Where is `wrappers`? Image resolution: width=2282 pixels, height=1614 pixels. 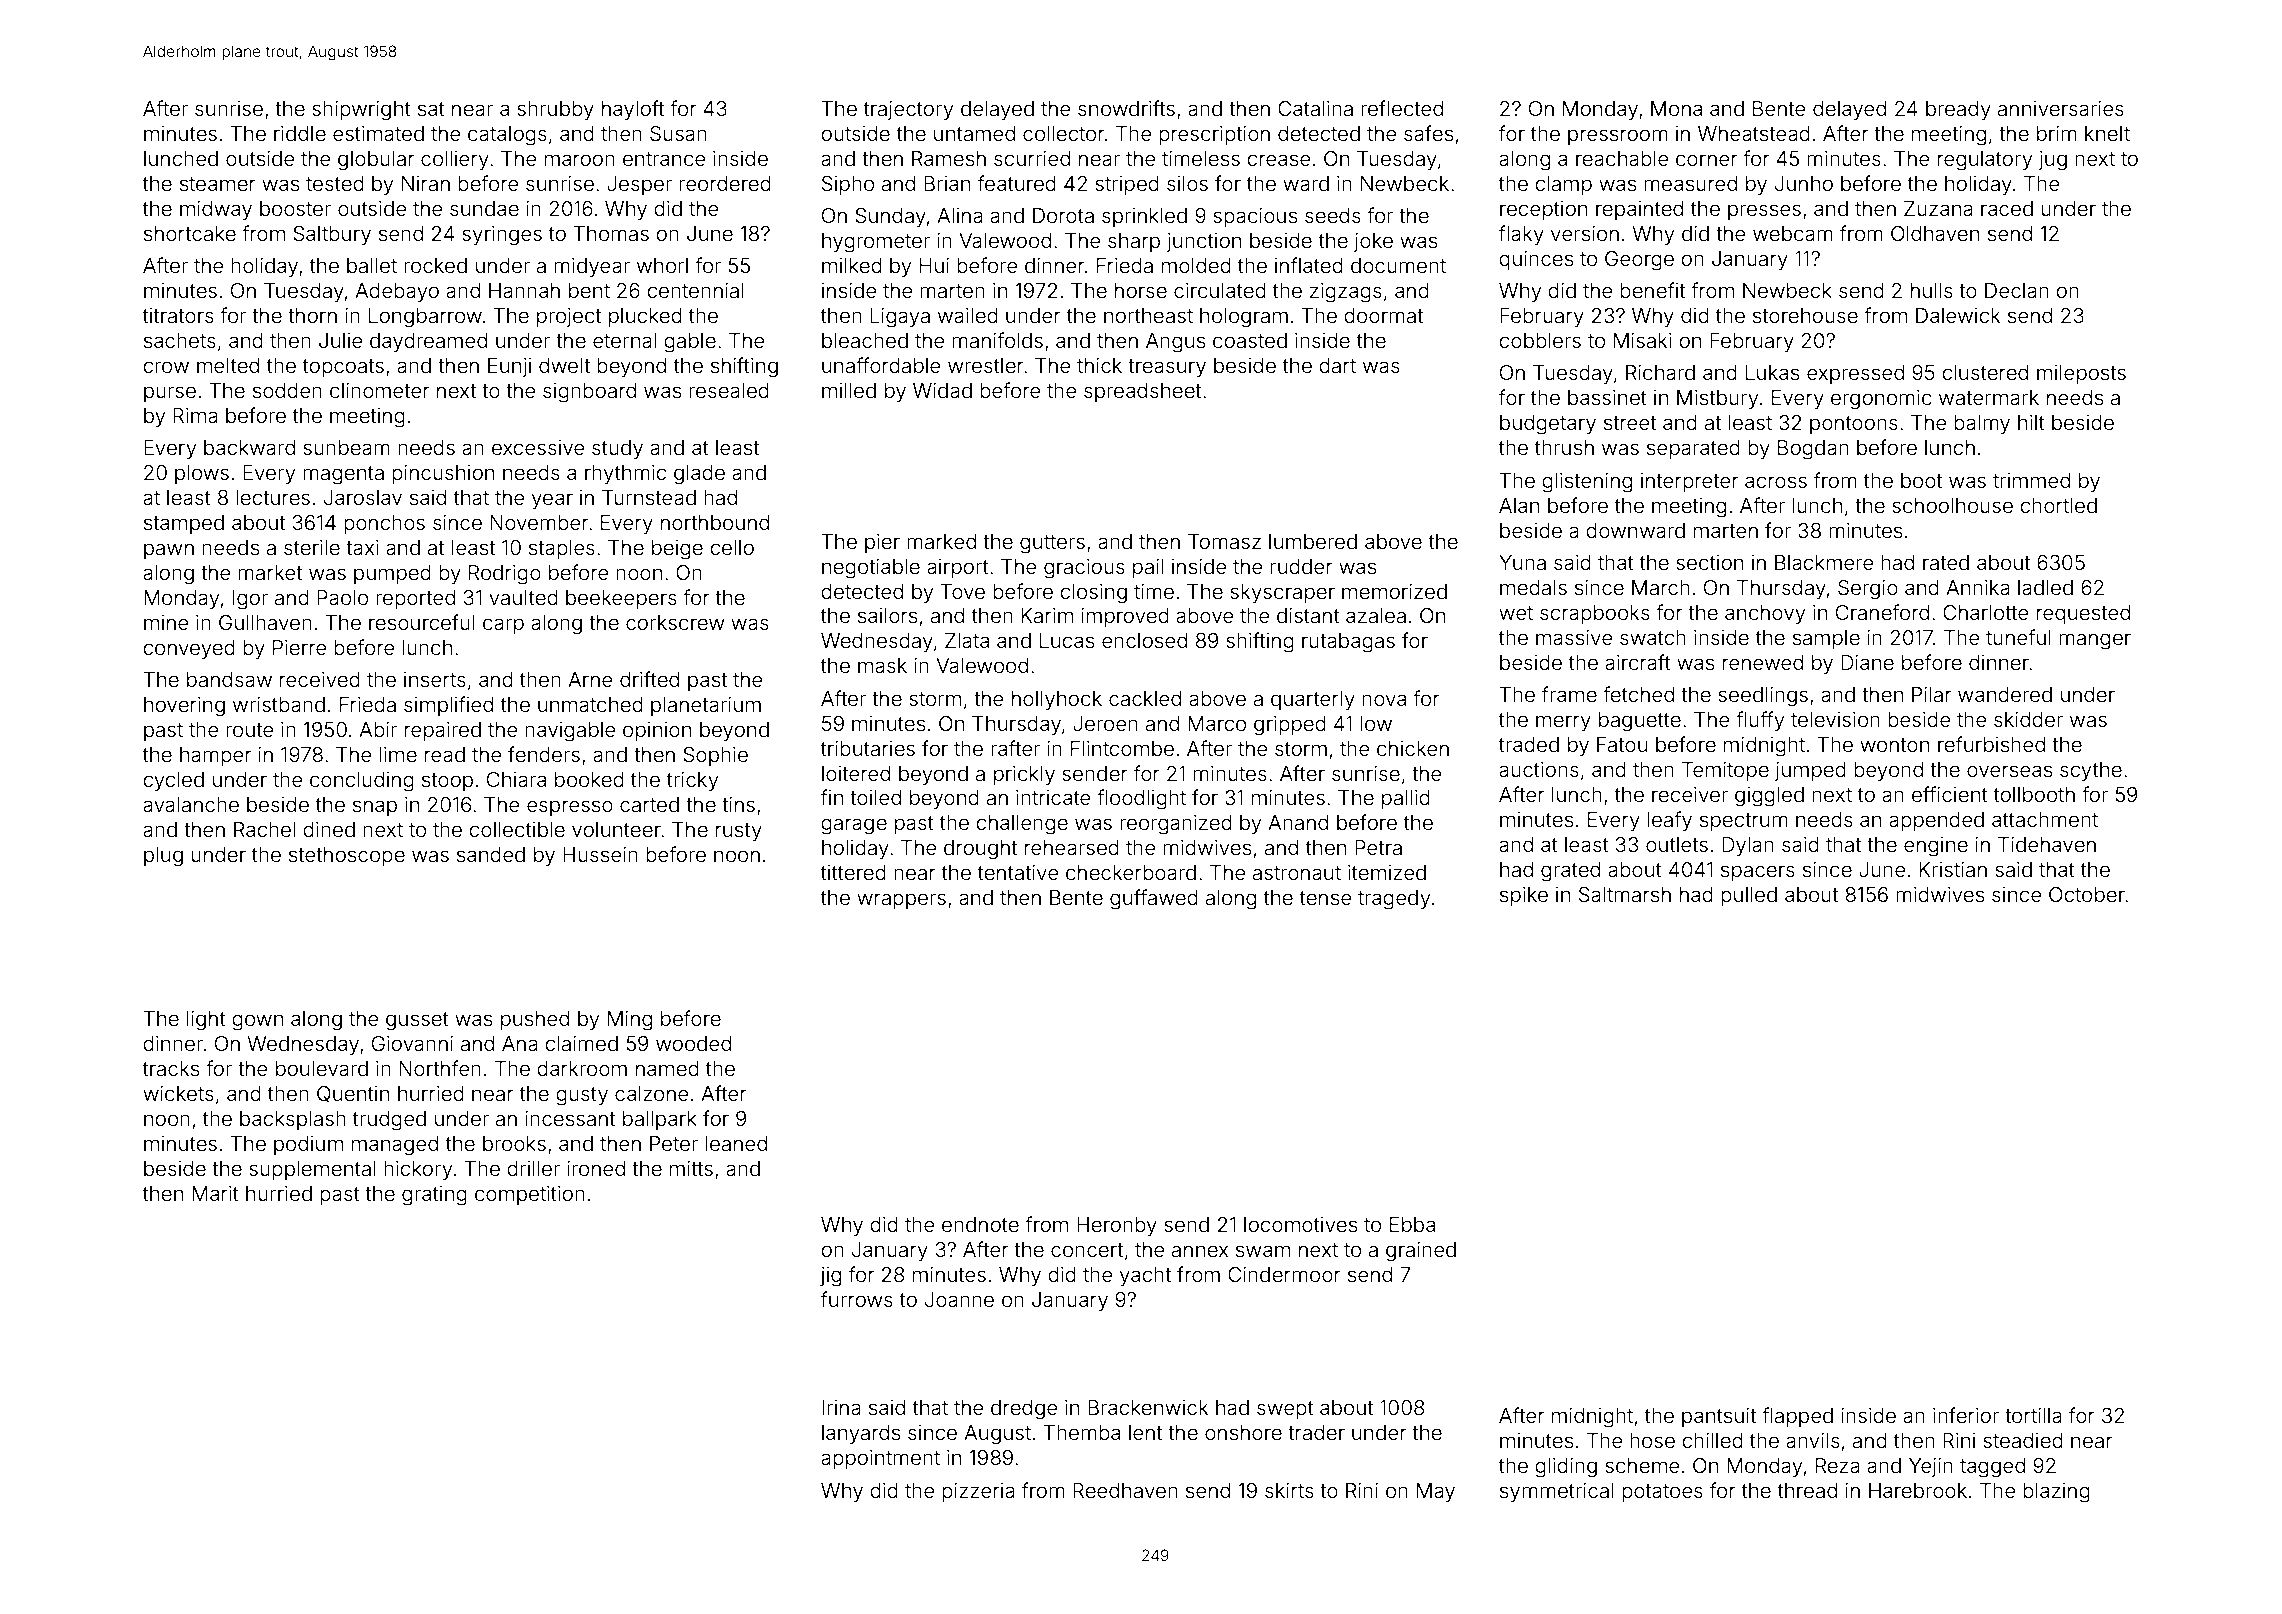
wrappers is located at coordinates (901, 901).
